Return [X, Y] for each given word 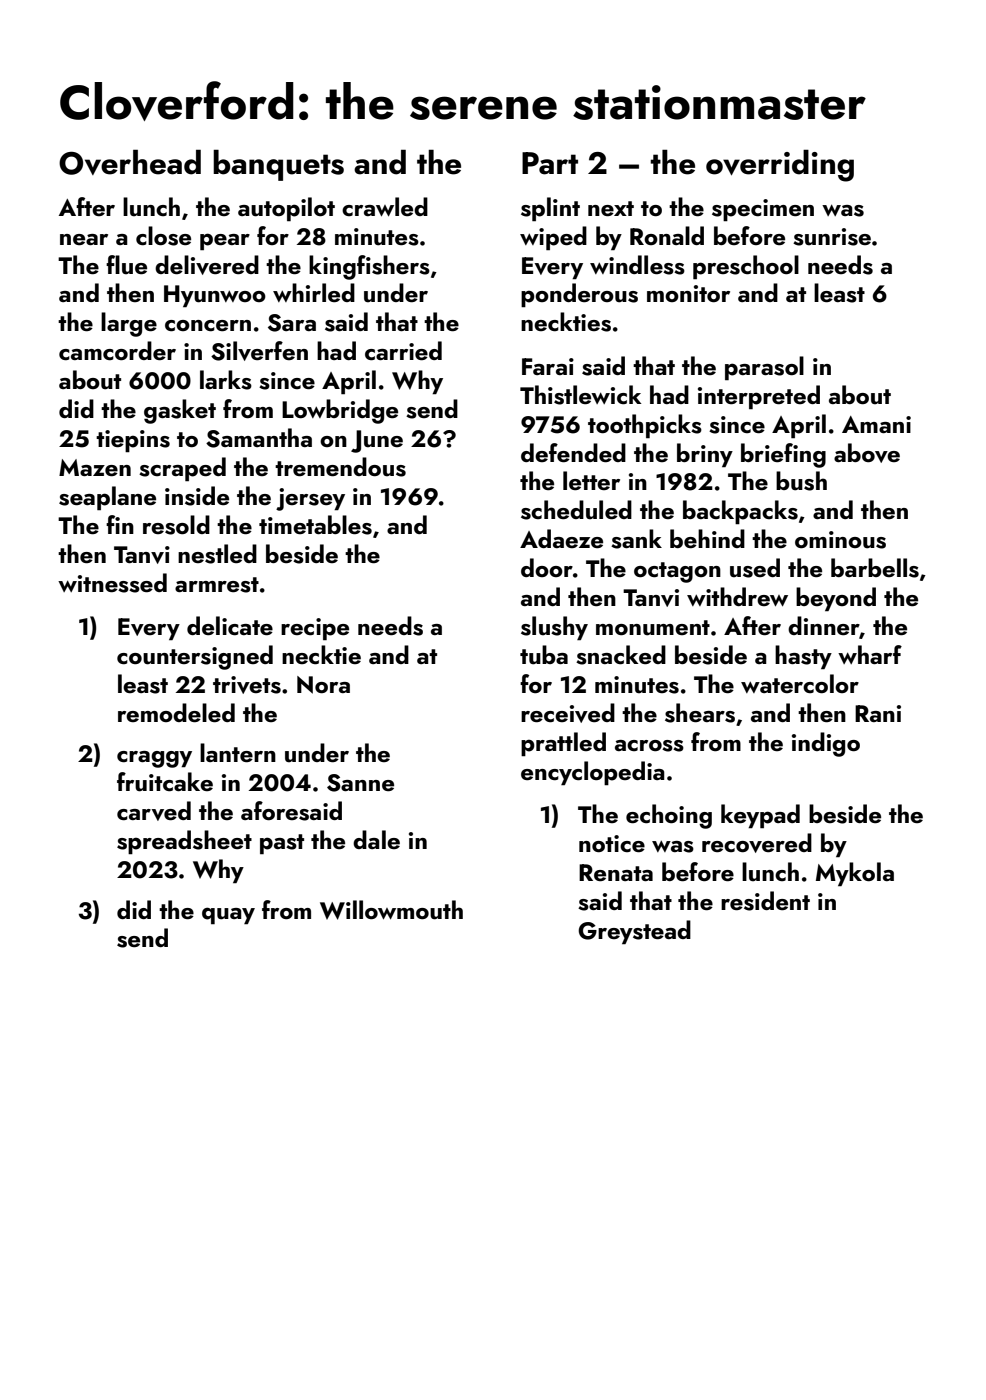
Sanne [360, 783]
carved [154, 811]
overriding [780, 166]
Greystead [634, 932]
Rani [878, 713]
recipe [315, 629]
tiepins [133, 441]
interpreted [759, 397]
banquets [278, 165]
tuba [544, 655]
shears [700, 713]
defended [573, 452]
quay [228, 915]
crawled [385, 206]
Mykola [855, 874]
